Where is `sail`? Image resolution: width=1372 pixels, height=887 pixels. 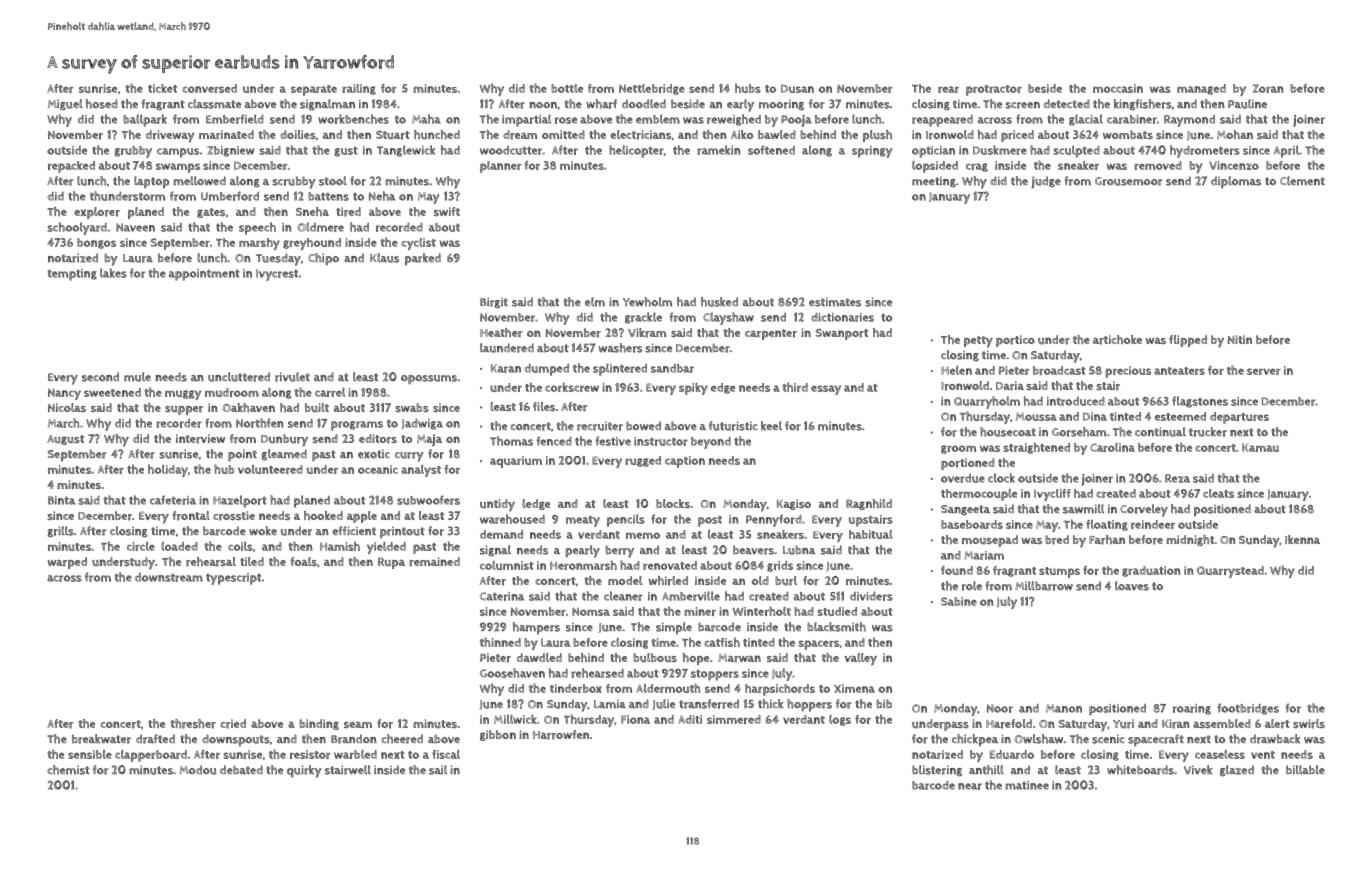
sail is located at coordinates (438, 770).
